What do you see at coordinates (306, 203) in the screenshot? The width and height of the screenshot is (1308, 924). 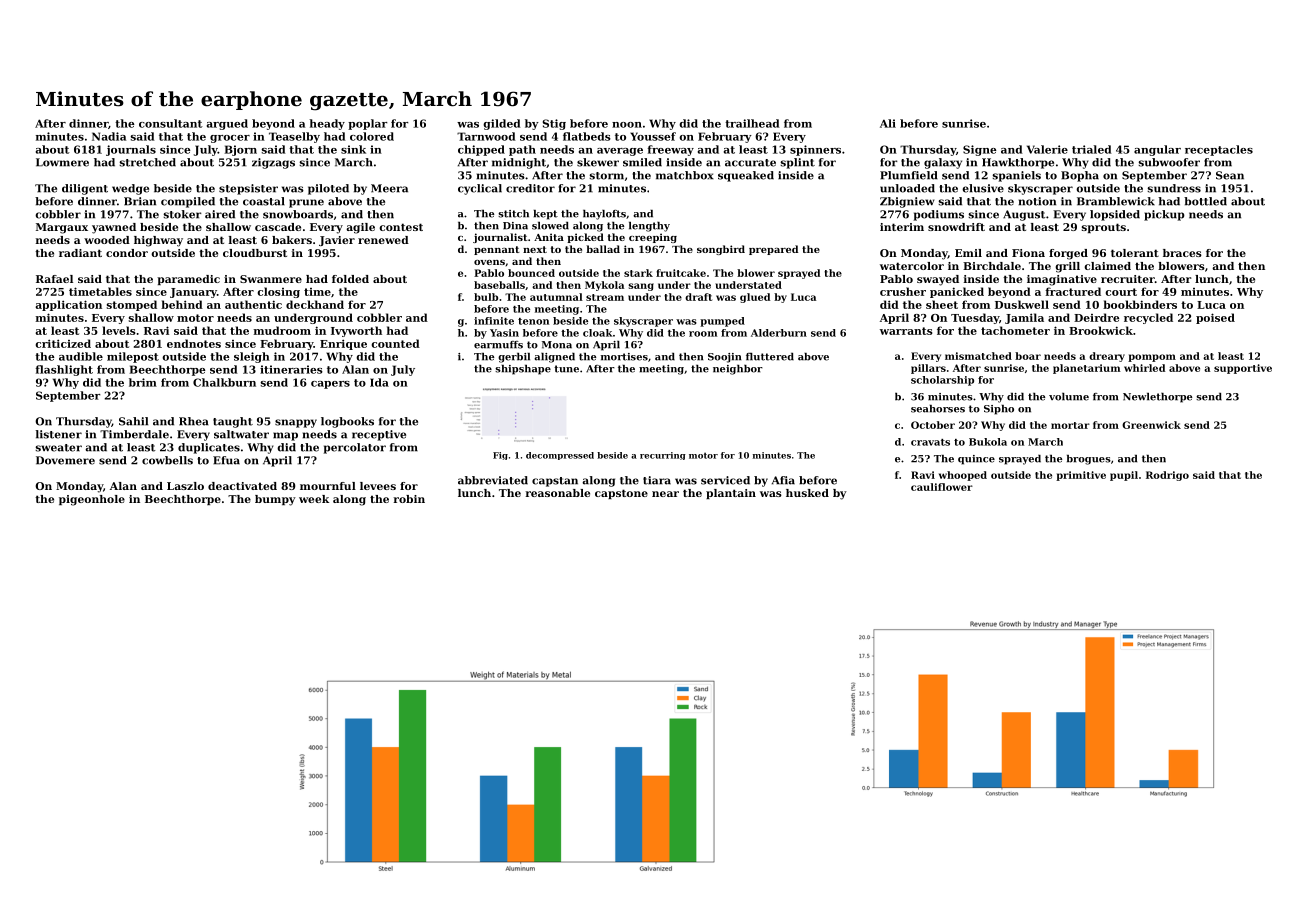 I see `prune` at bounding box center [306, 203].
